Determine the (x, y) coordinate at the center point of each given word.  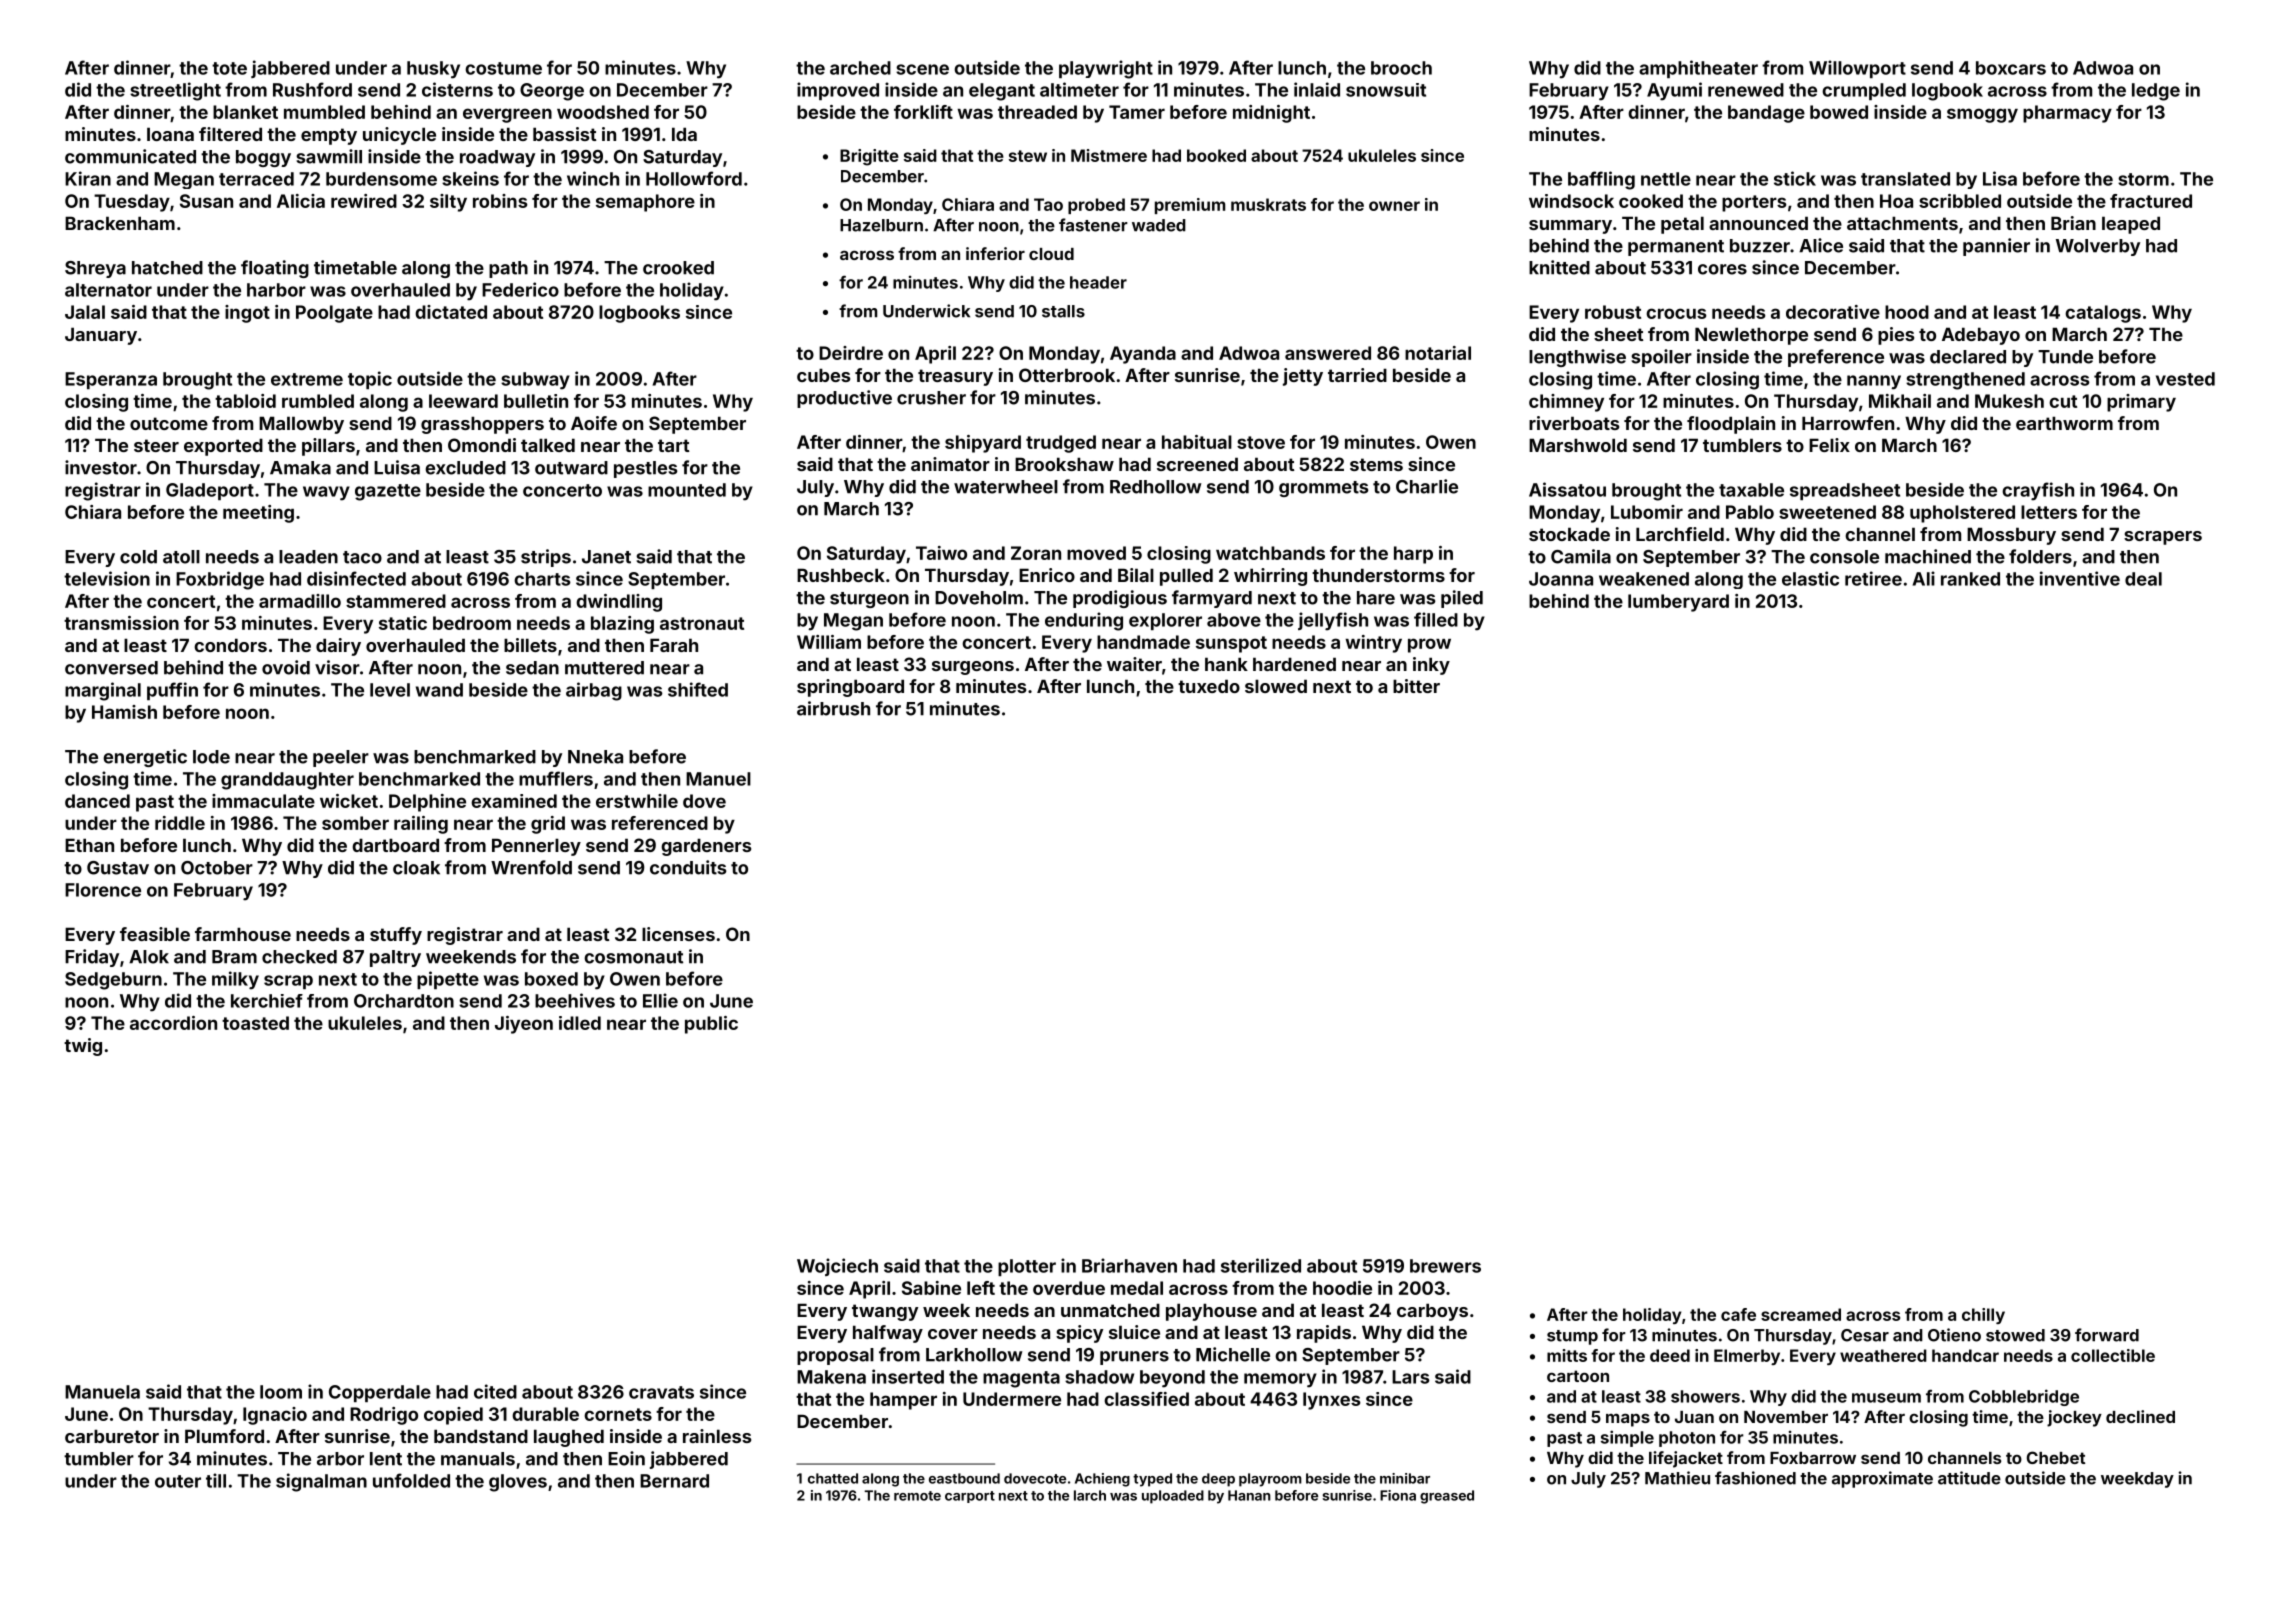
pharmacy (2067, 114)
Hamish (124, 712)
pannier (1996, 247)
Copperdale (380, 1393)
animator (950, 464)
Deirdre (851, 353)
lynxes (1332, 1401)
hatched (167, 268)
